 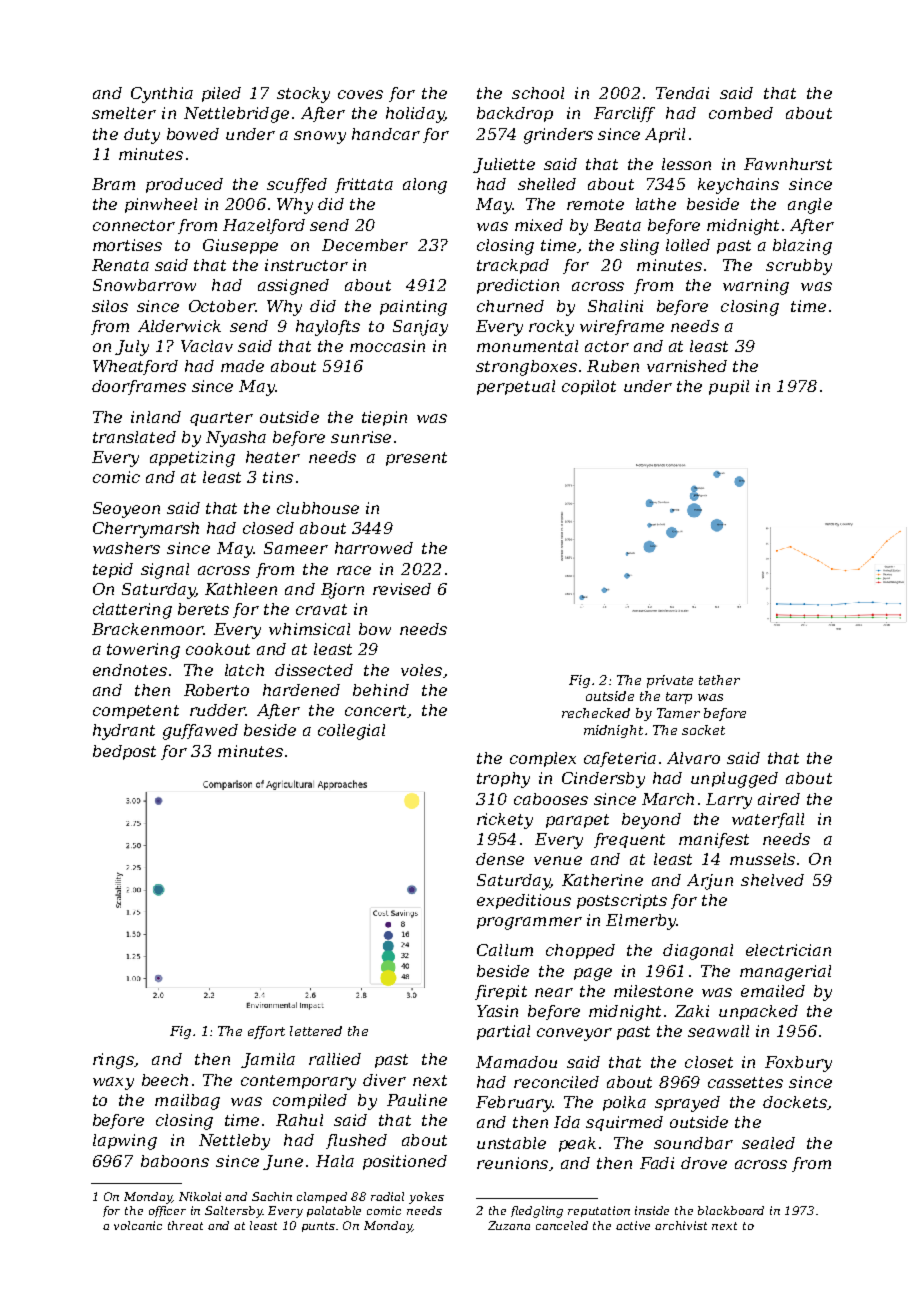 I want to click on threat, so click(x=185, y=1225).
